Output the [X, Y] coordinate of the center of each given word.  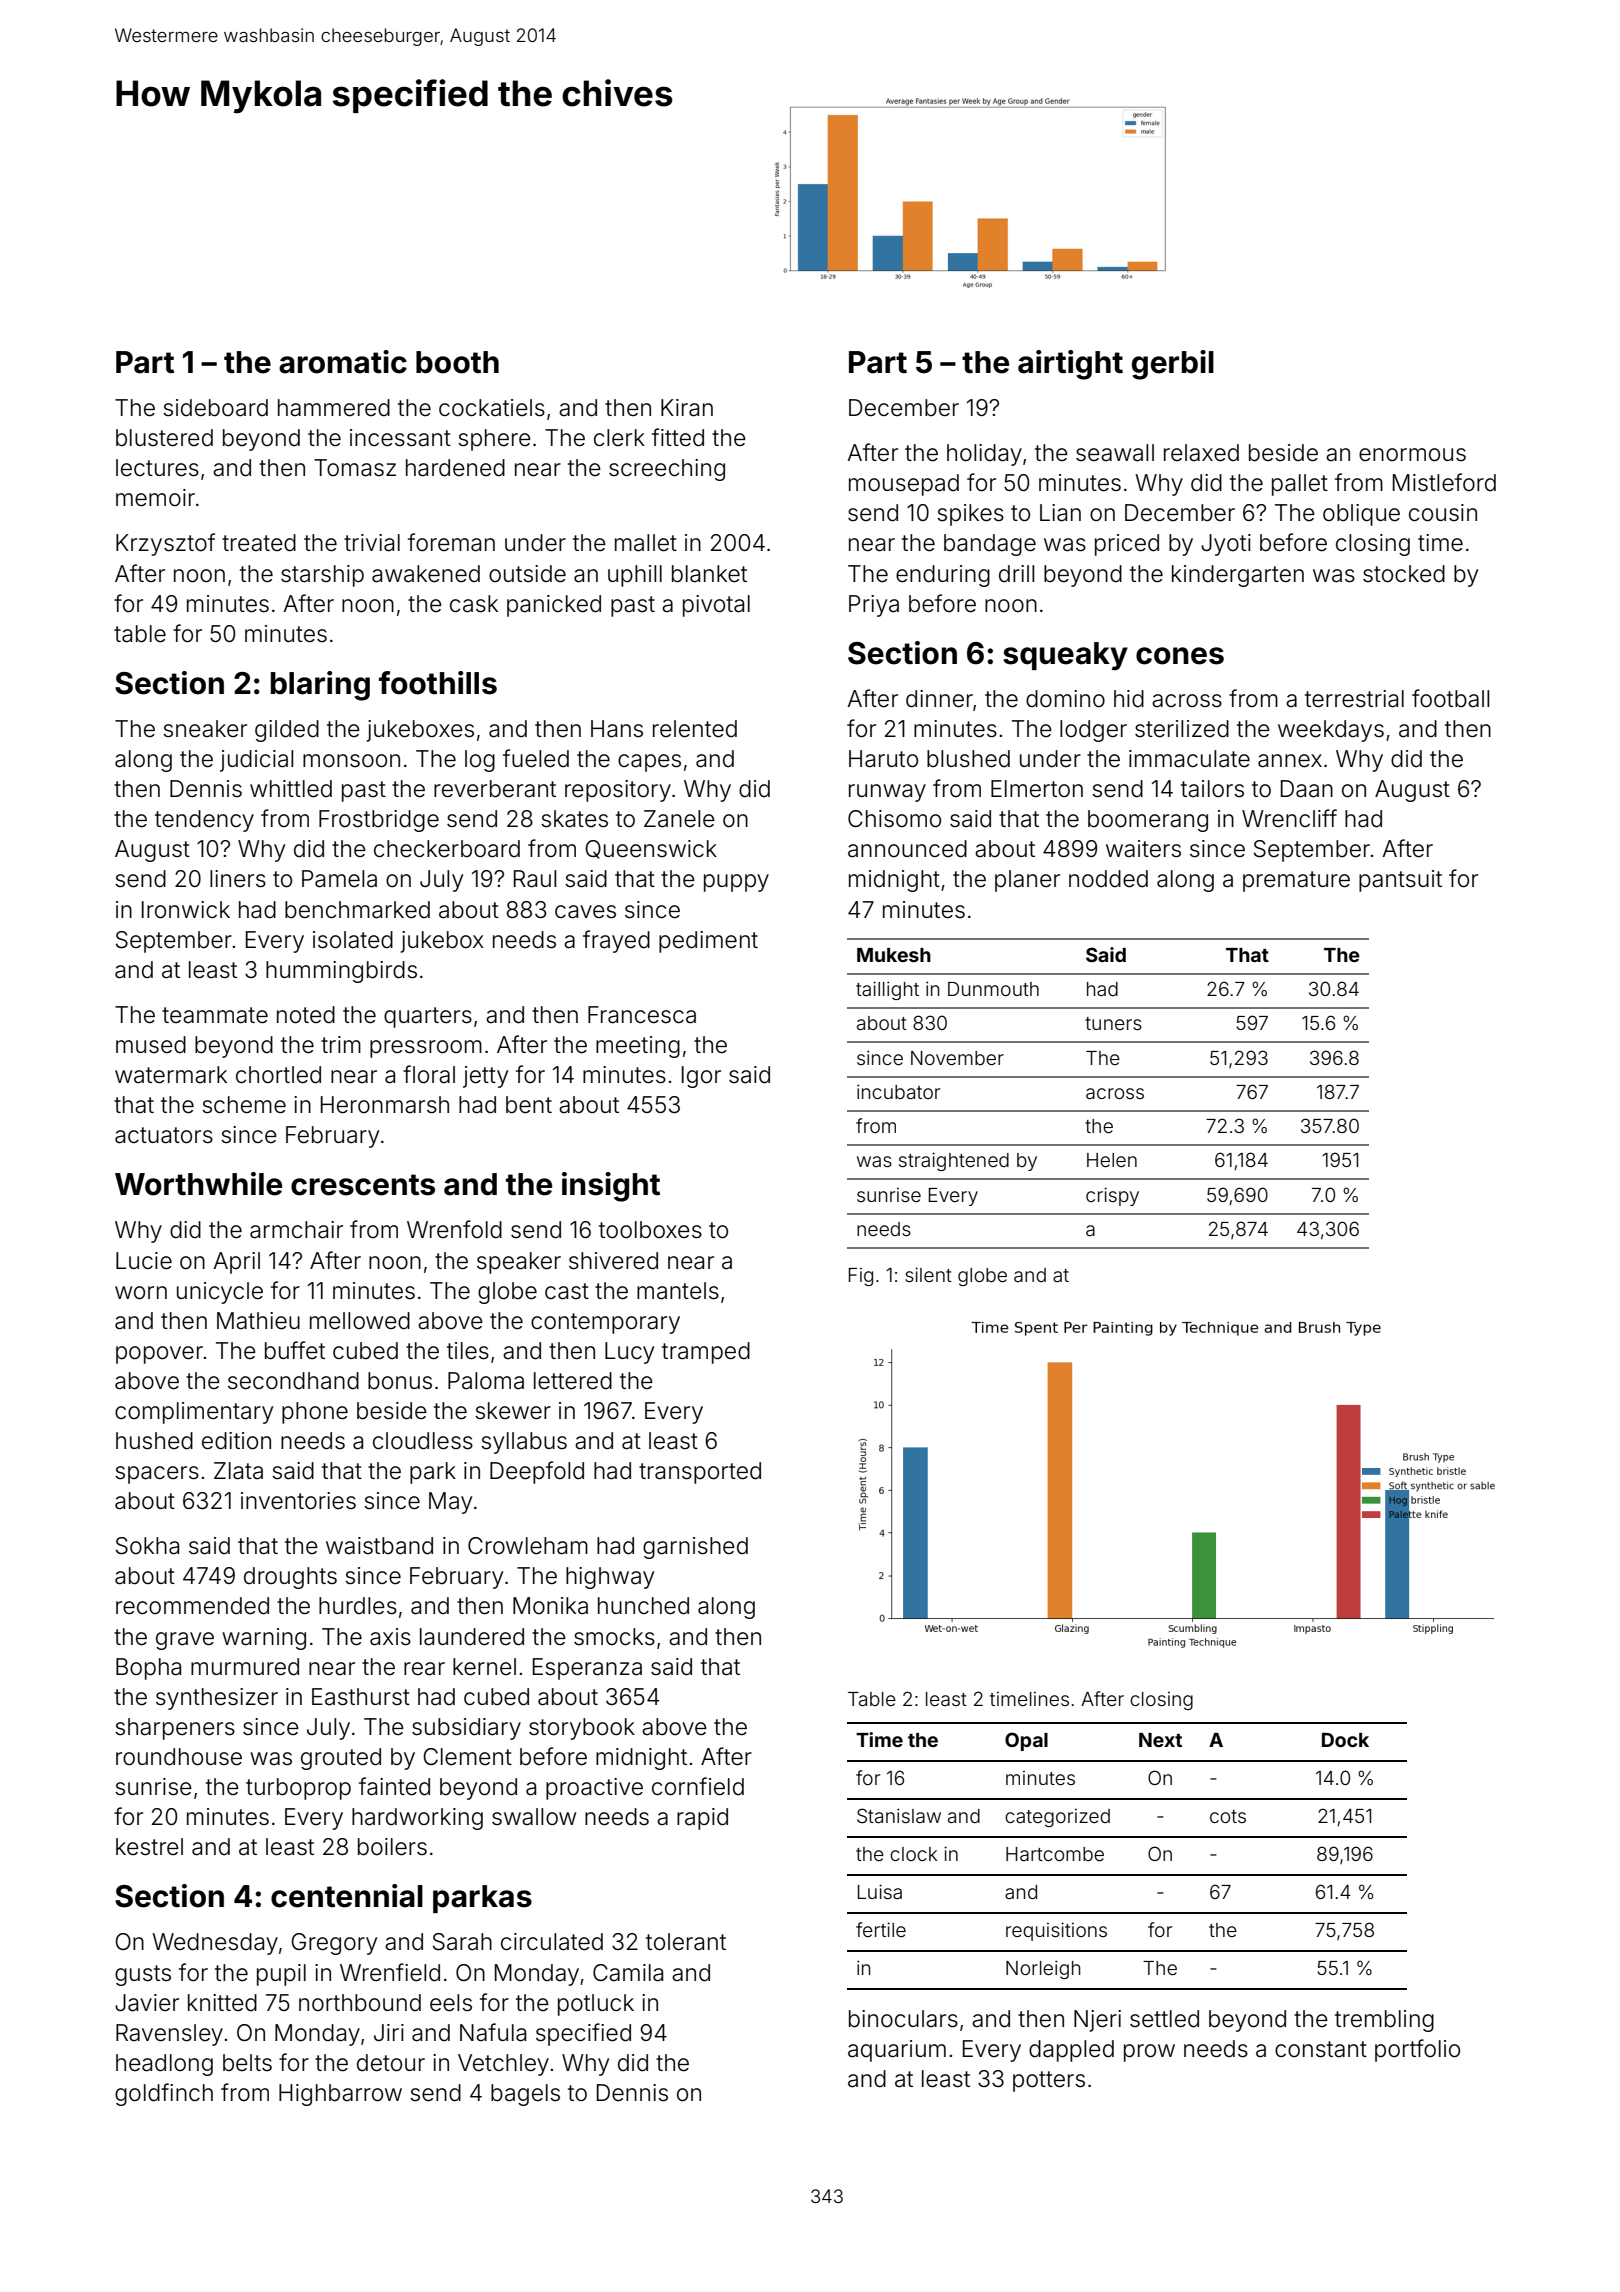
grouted [341, 1759]
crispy [1112, 1196]
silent [928, 1274]
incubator [898, 1091]
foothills [438, 683]
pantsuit [1400, 881]
